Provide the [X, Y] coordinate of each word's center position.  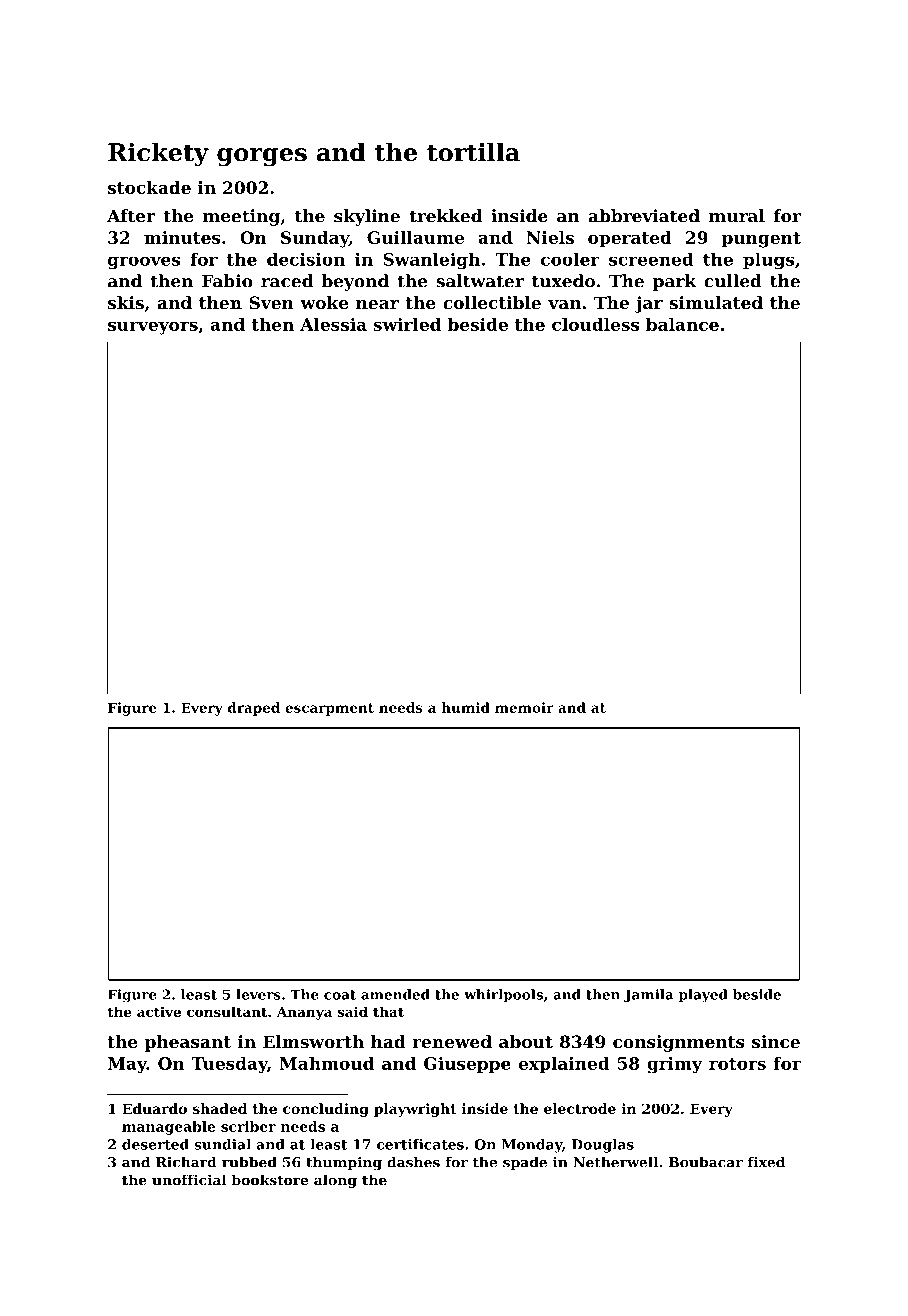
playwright [415, 1110]
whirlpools [503, 996]
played [703, 996]
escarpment [329, 709]
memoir [524, 707]
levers [258, 994]
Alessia [333, 324]
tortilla [473, 152]
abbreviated [644, 216]
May [127, 1065]
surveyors [153, 328]
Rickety [158, 154]
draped [254, 709]
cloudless [595, 324]
